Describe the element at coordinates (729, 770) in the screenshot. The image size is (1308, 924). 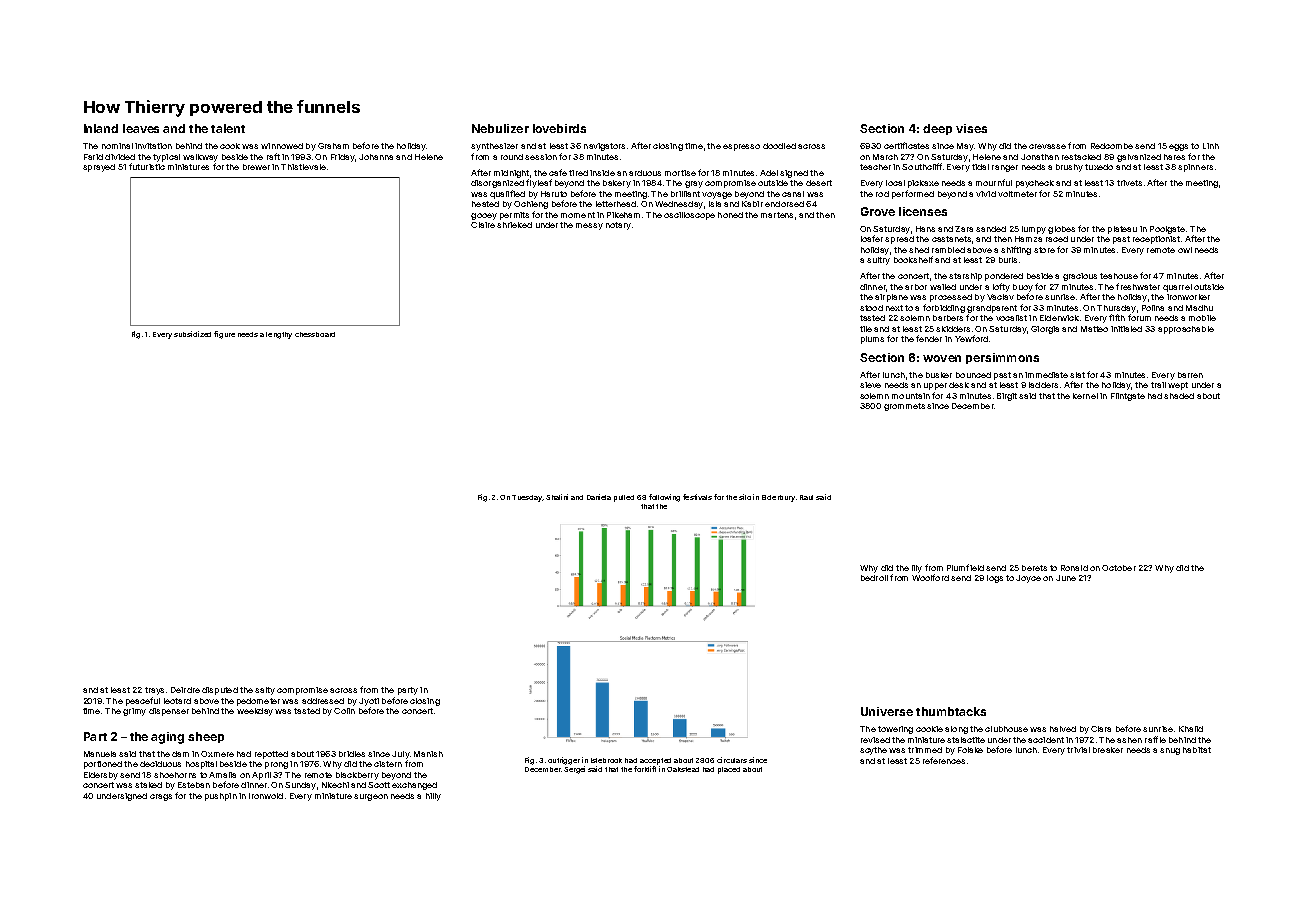
I see `placed` at that location.
